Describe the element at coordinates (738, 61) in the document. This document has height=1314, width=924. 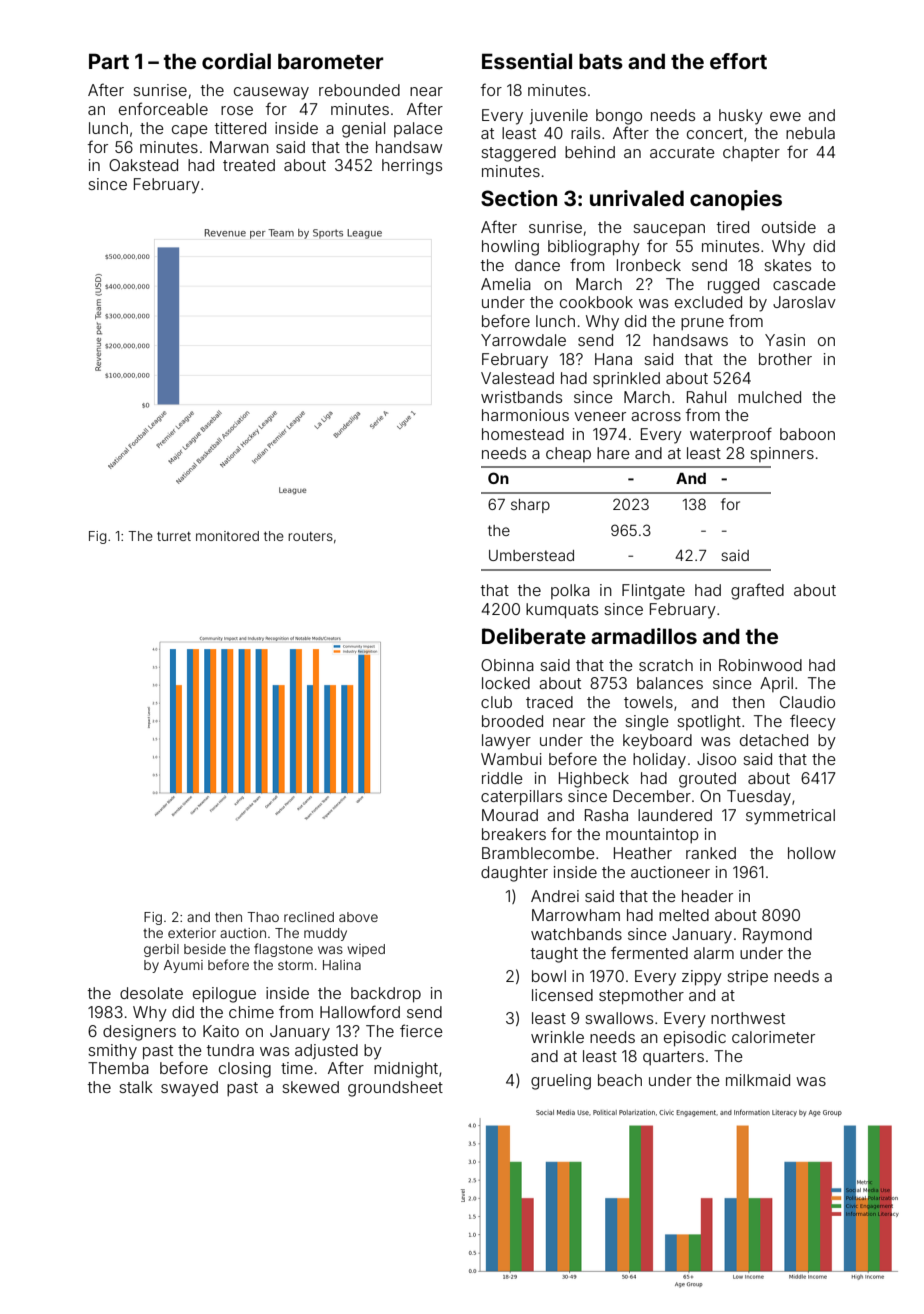
I see `effort` at that location.
